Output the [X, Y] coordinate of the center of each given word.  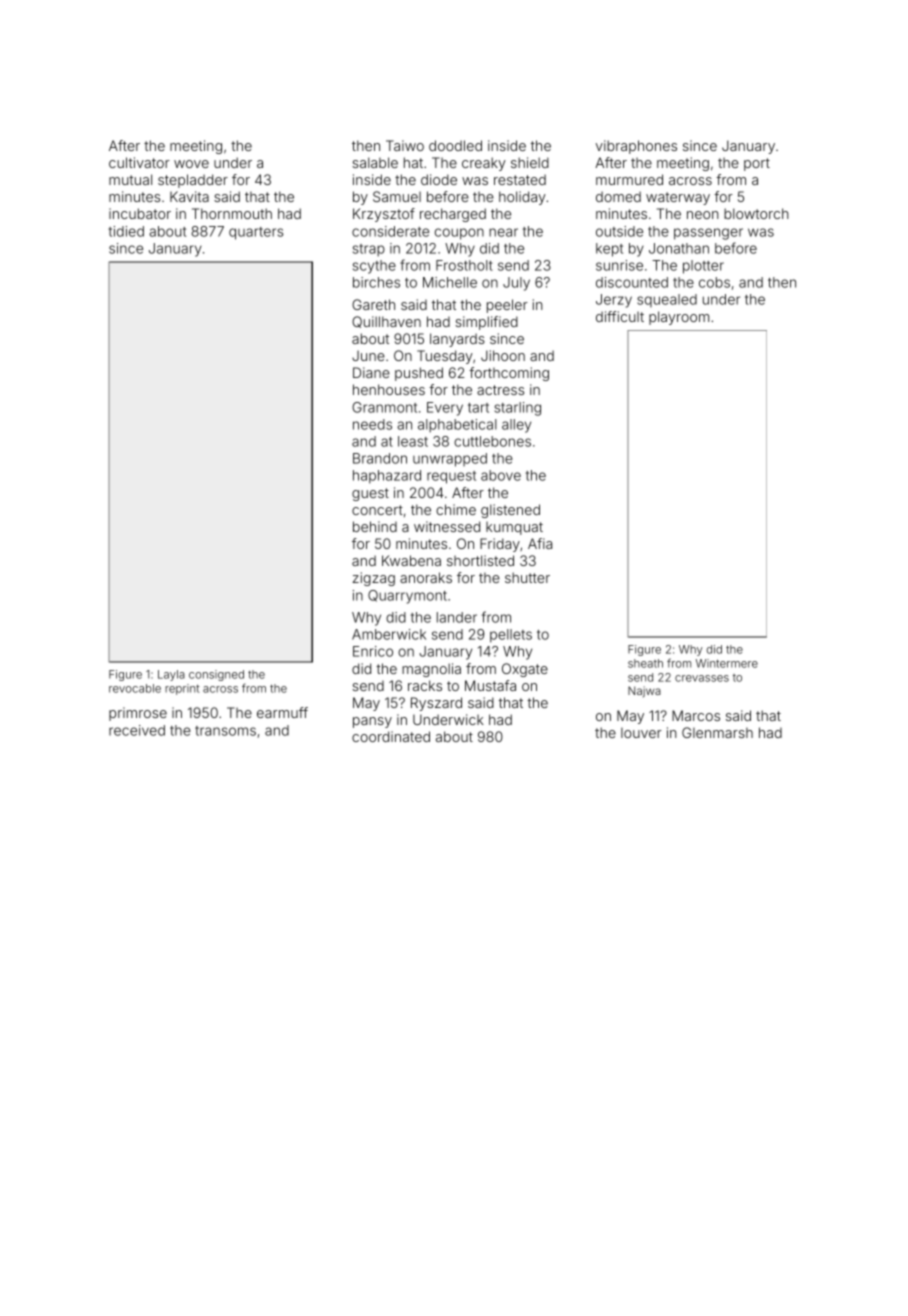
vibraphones [636, 147]
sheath [645, 663]
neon [702, 215]
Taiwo [405, 145]
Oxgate [525, 670]
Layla [171, 675]
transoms [225, 731]
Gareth [373, 304]
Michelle [450, 282]
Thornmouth [232, 213]
